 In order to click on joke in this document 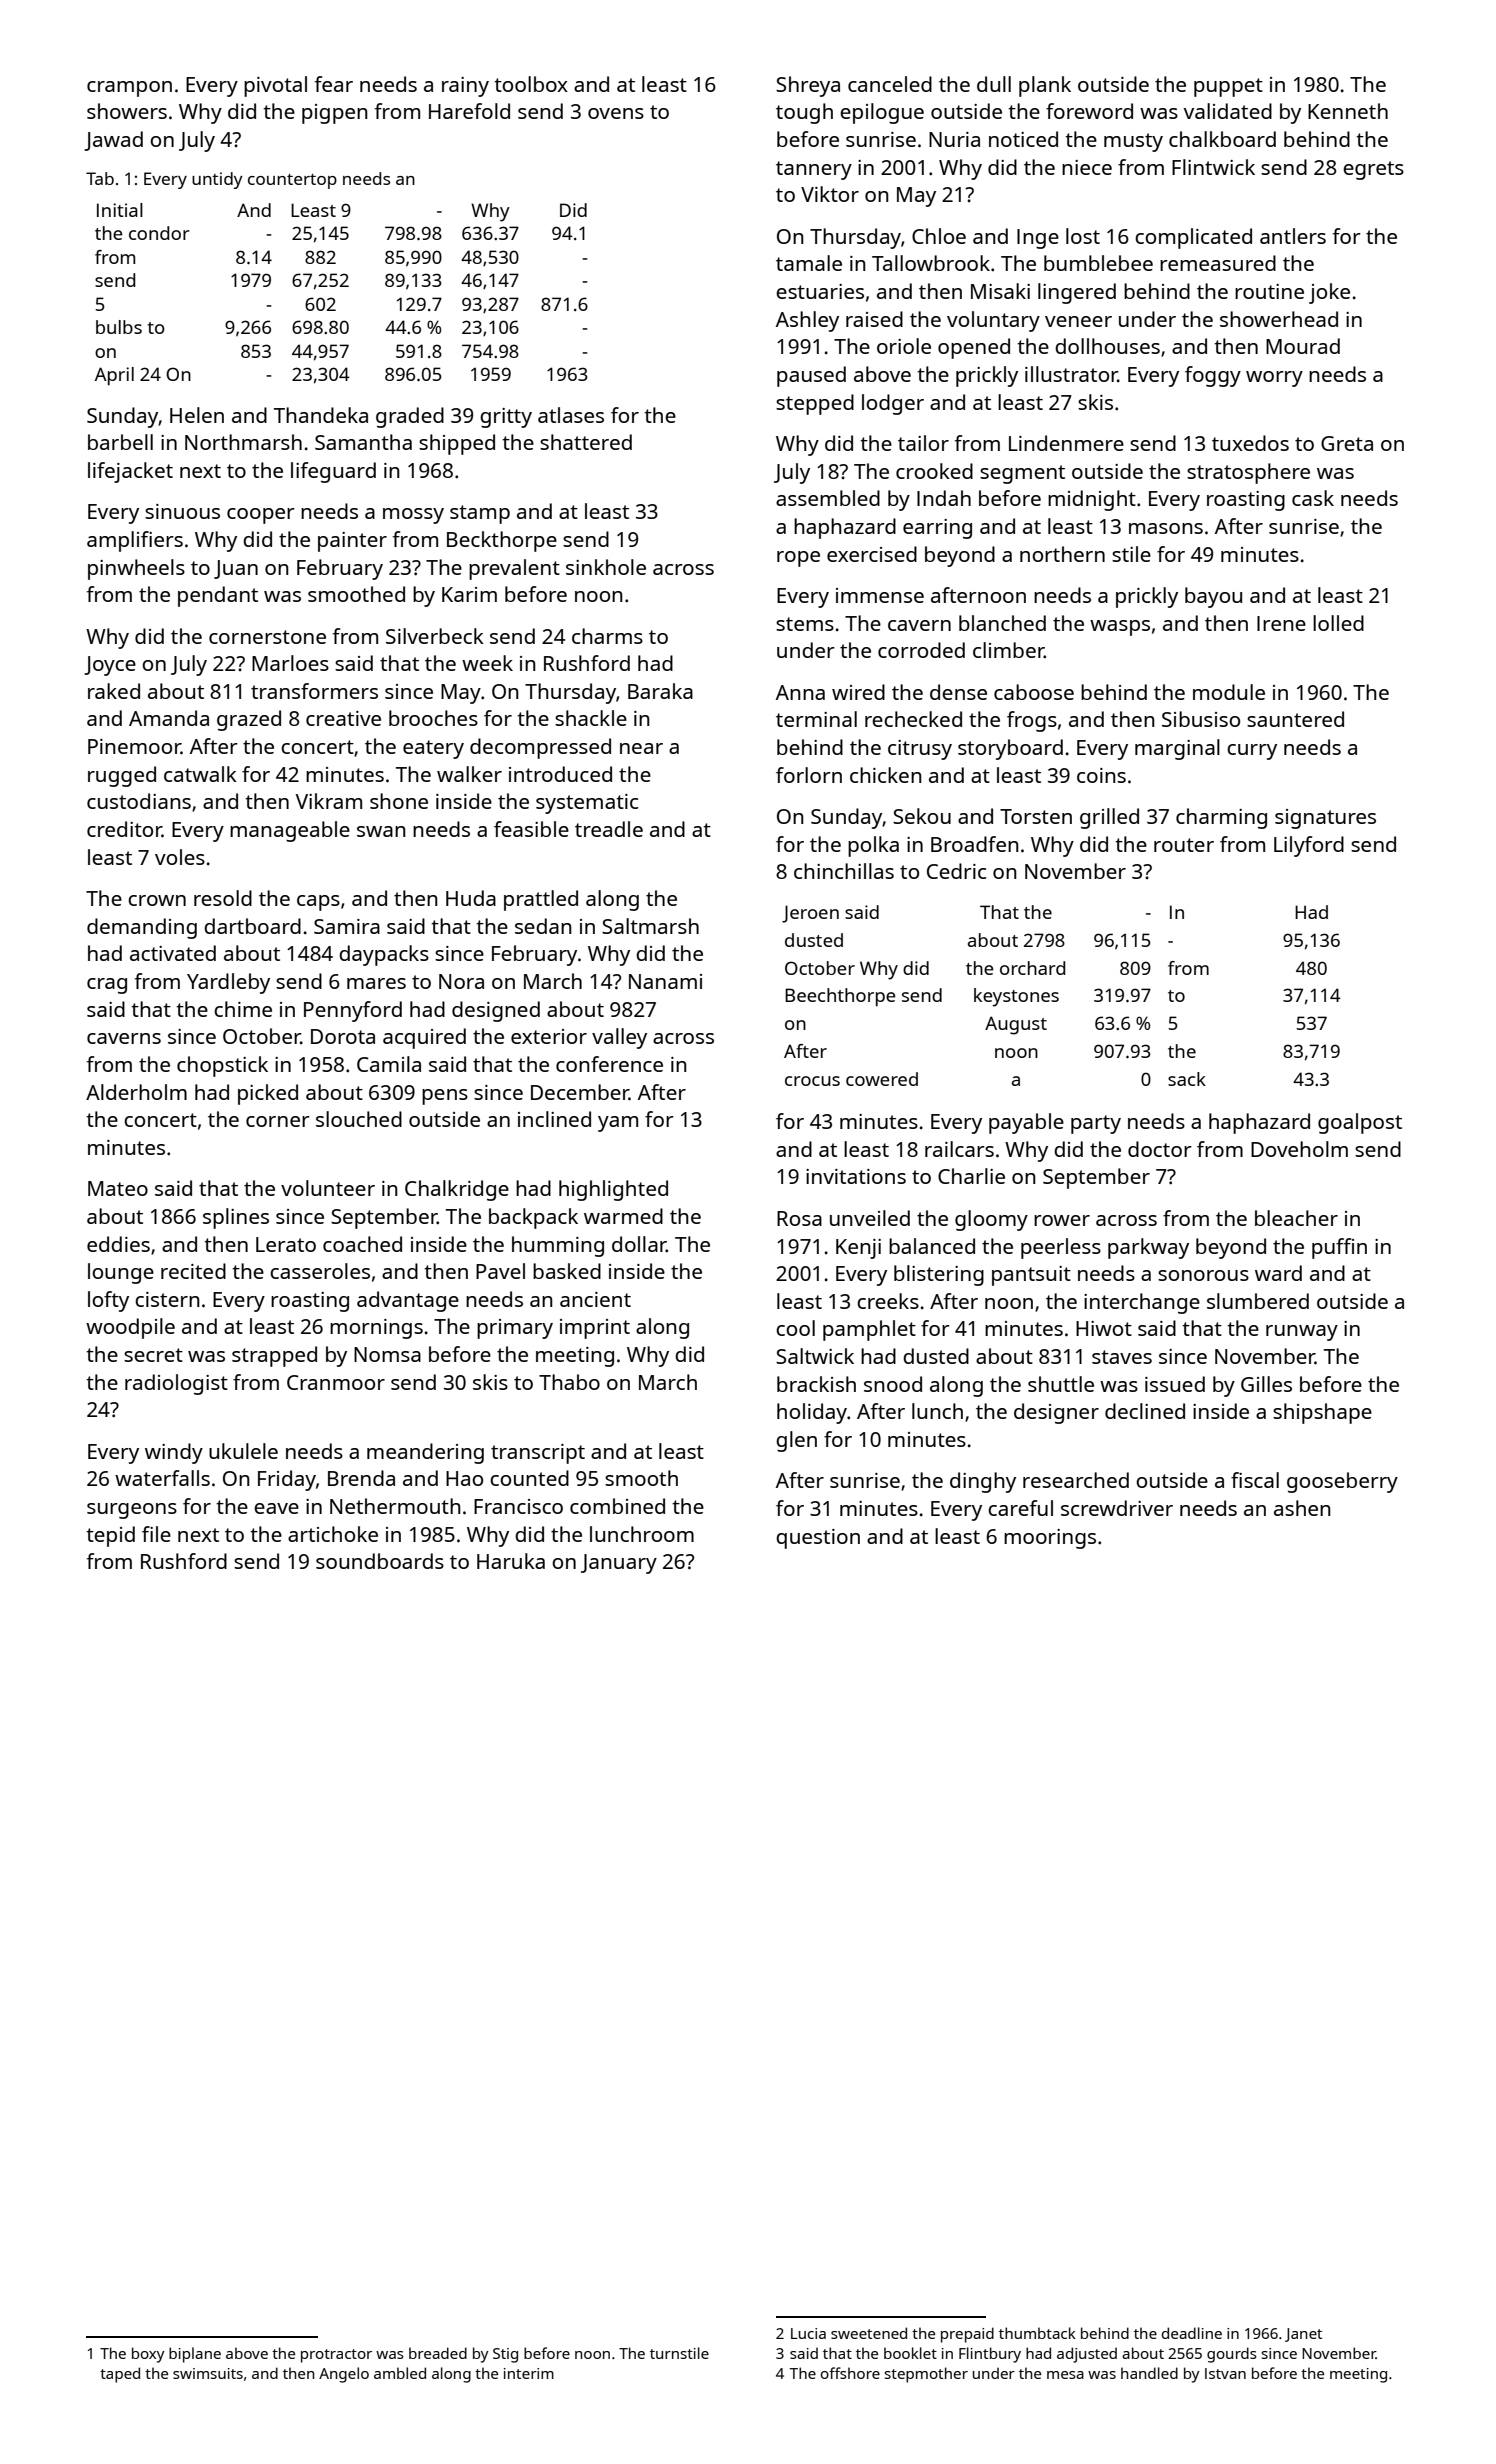, I will do `click(1329, 293)`.
